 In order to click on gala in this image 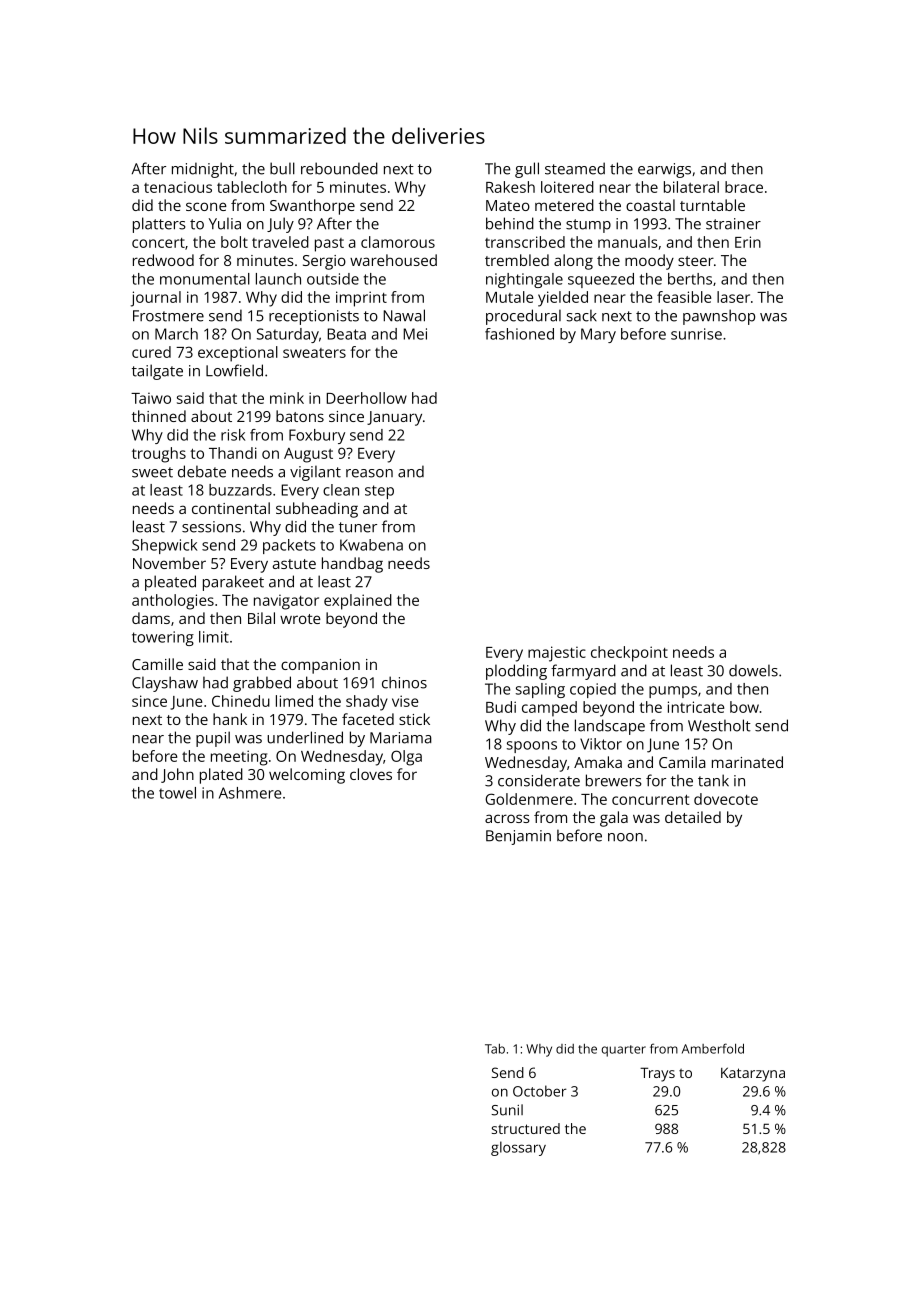, I will do `click(614, 819)`.
